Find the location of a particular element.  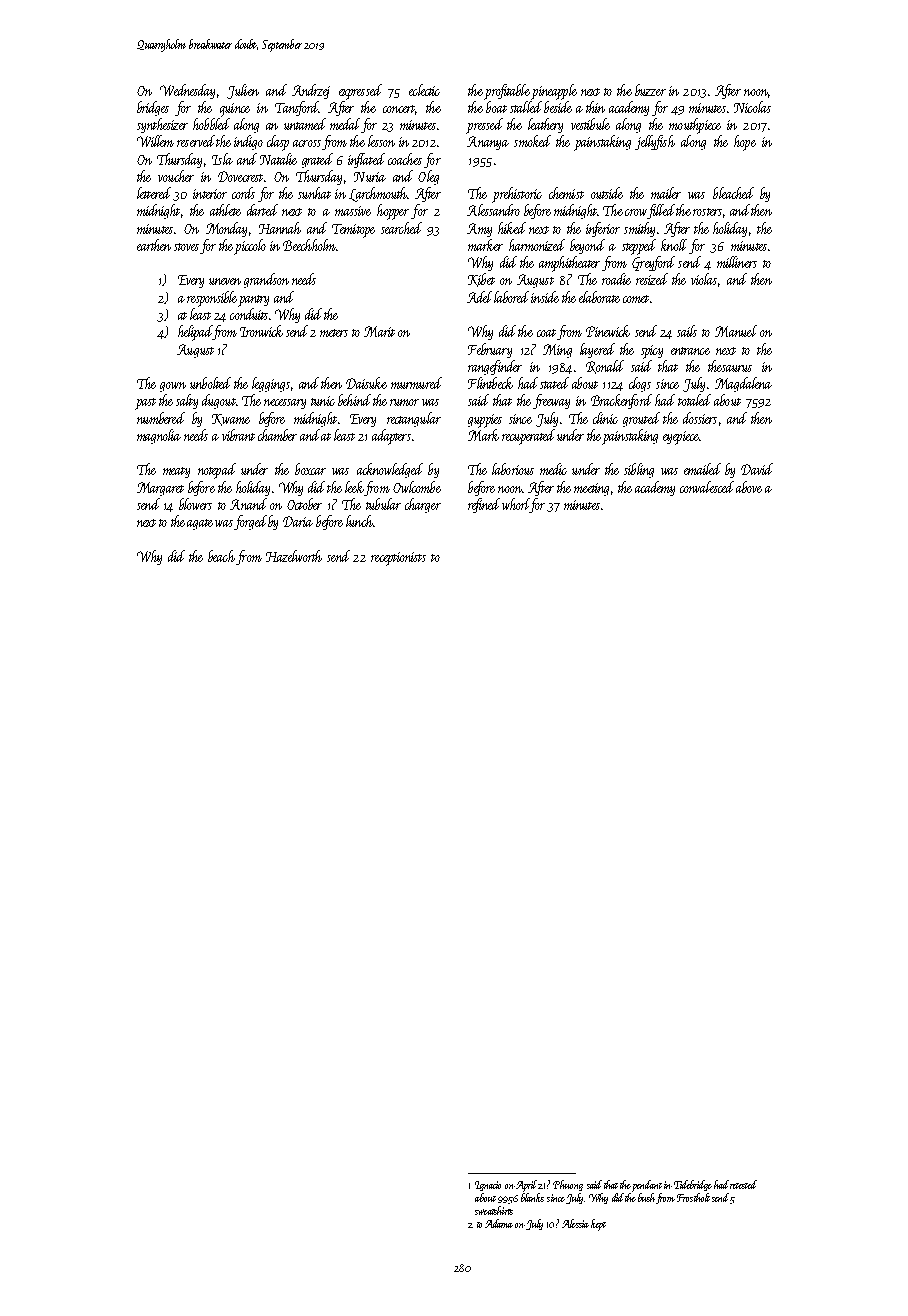

chemist is located at coordinates (566, 193).
